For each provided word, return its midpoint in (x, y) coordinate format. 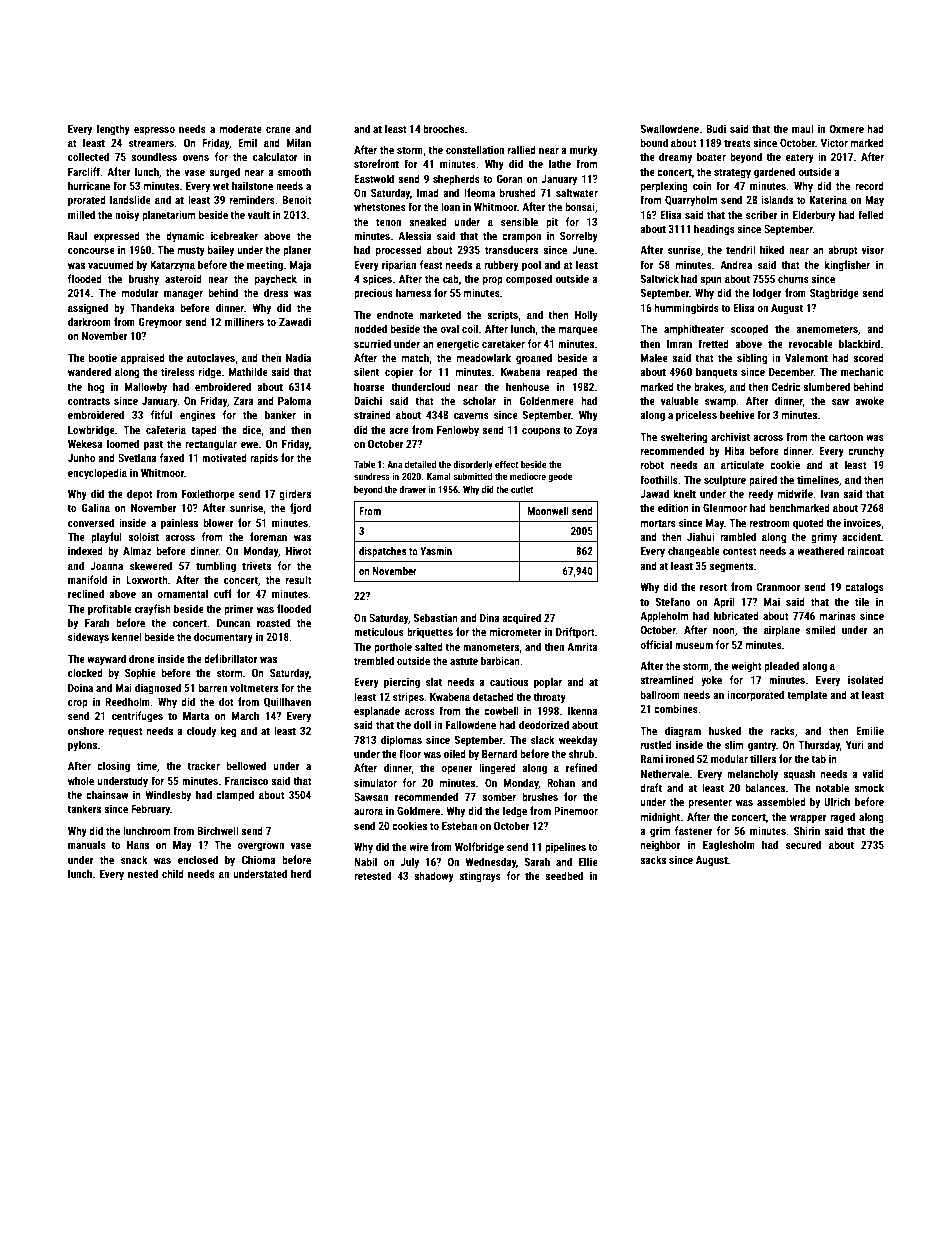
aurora (368, 812)
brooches (444, 128)
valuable (680, 400)
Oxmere (847, 129)
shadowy (434, 876)
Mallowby (146, 388)
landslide (130, 199)
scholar (479, 400)
